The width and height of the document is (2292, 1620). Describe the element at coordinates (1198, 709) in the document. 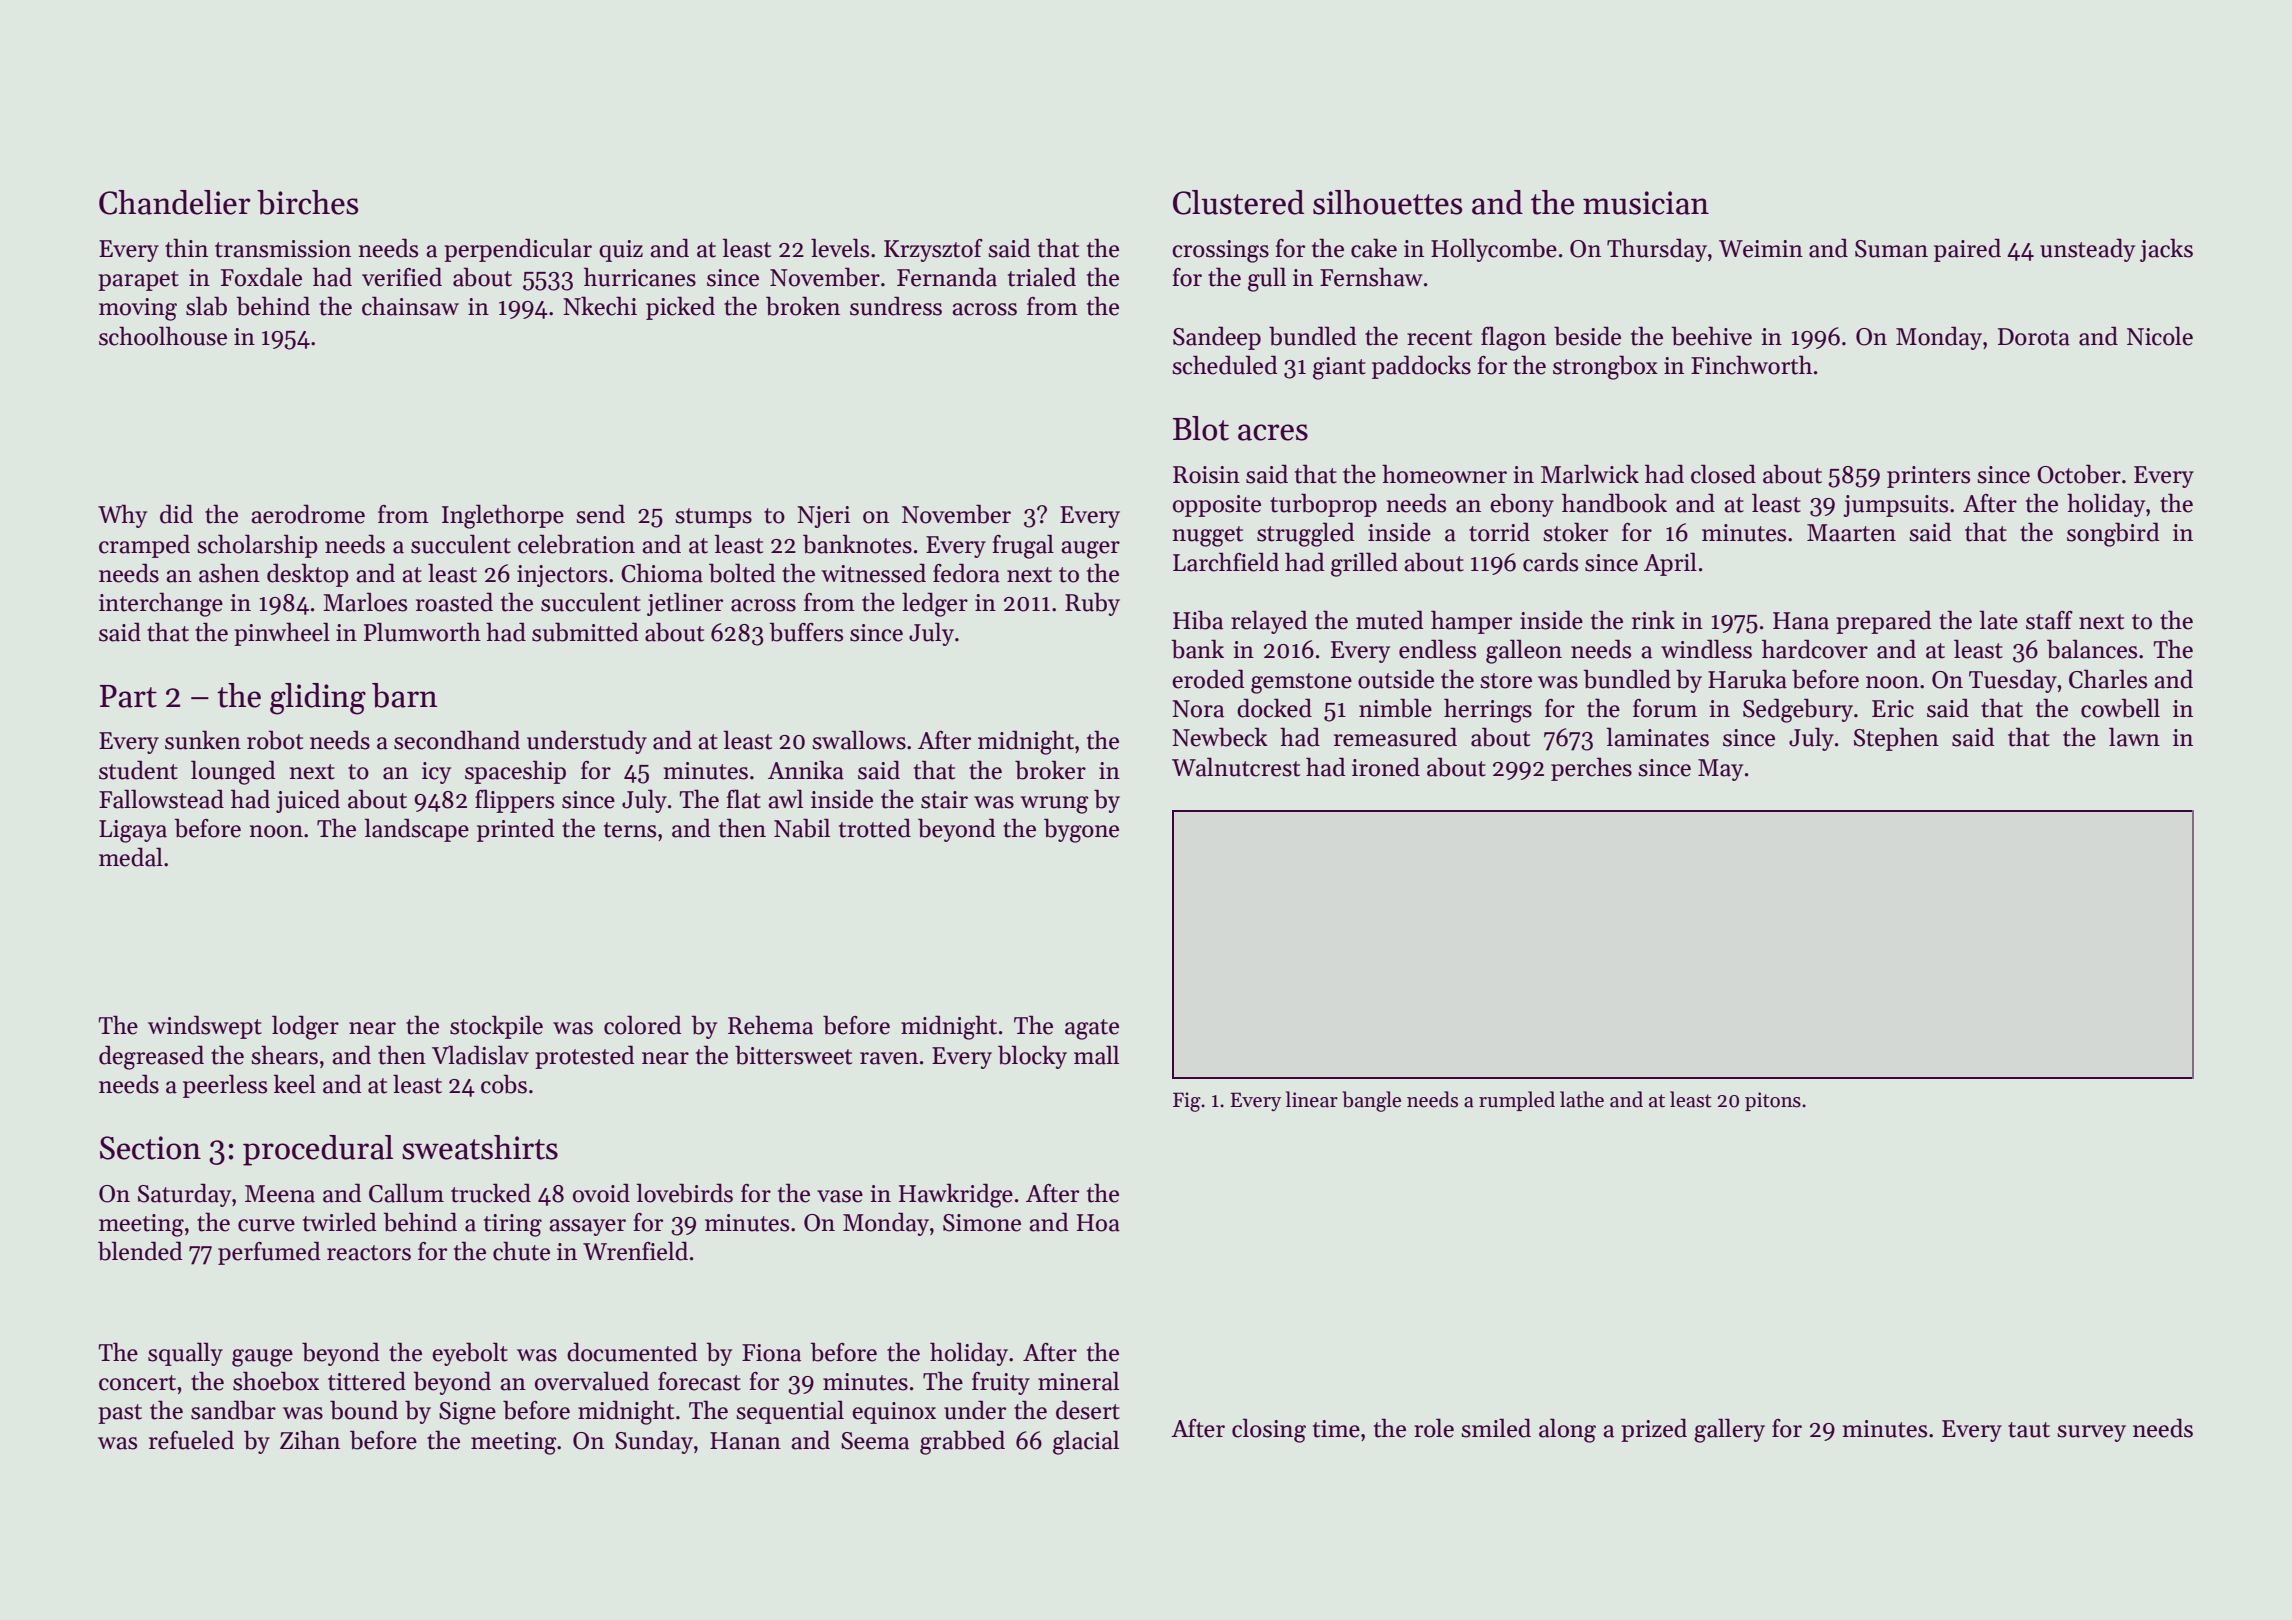

I see `Nora` at that location.
